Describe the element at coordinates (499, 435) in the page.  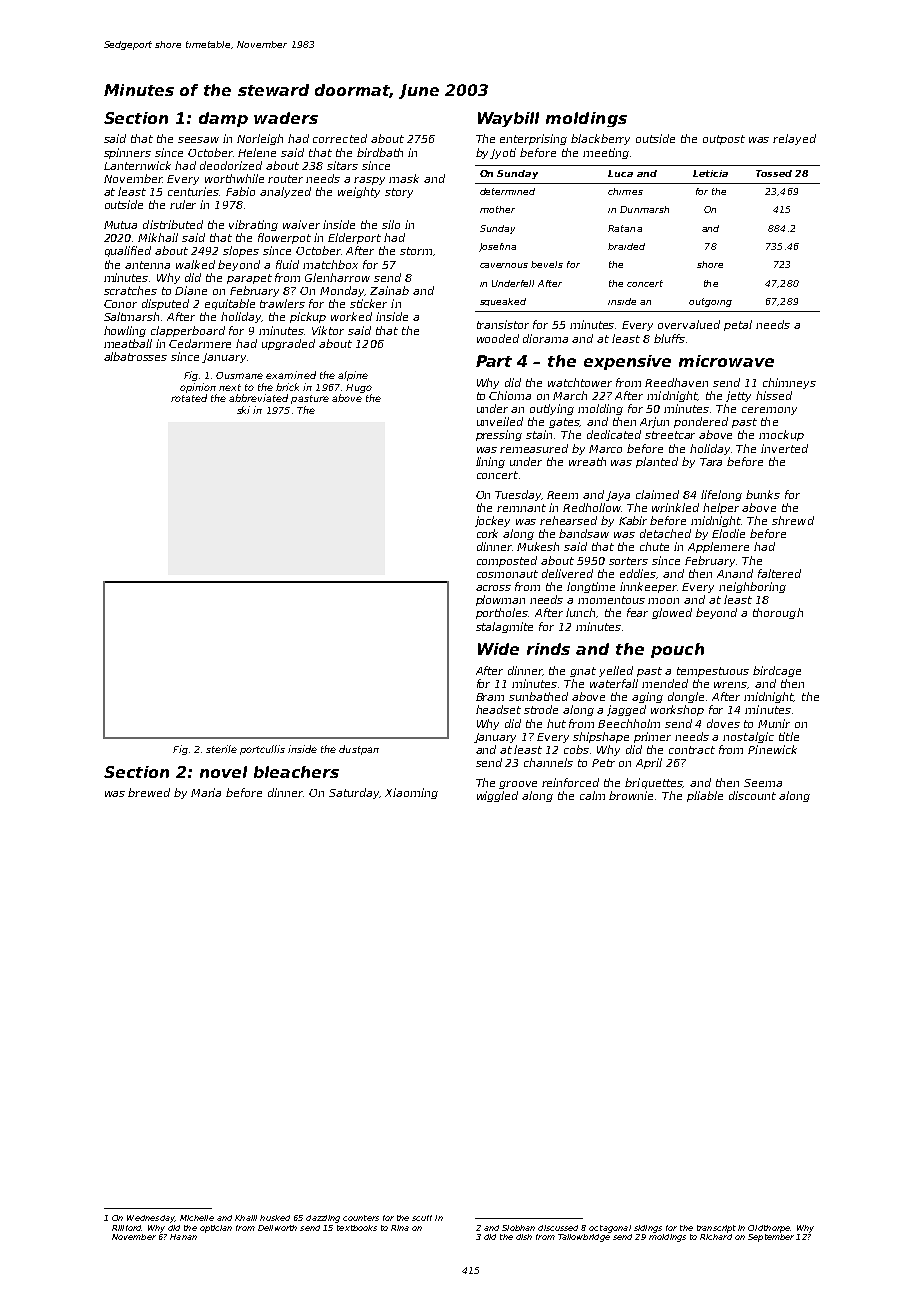
I see `pressing` at that location.
